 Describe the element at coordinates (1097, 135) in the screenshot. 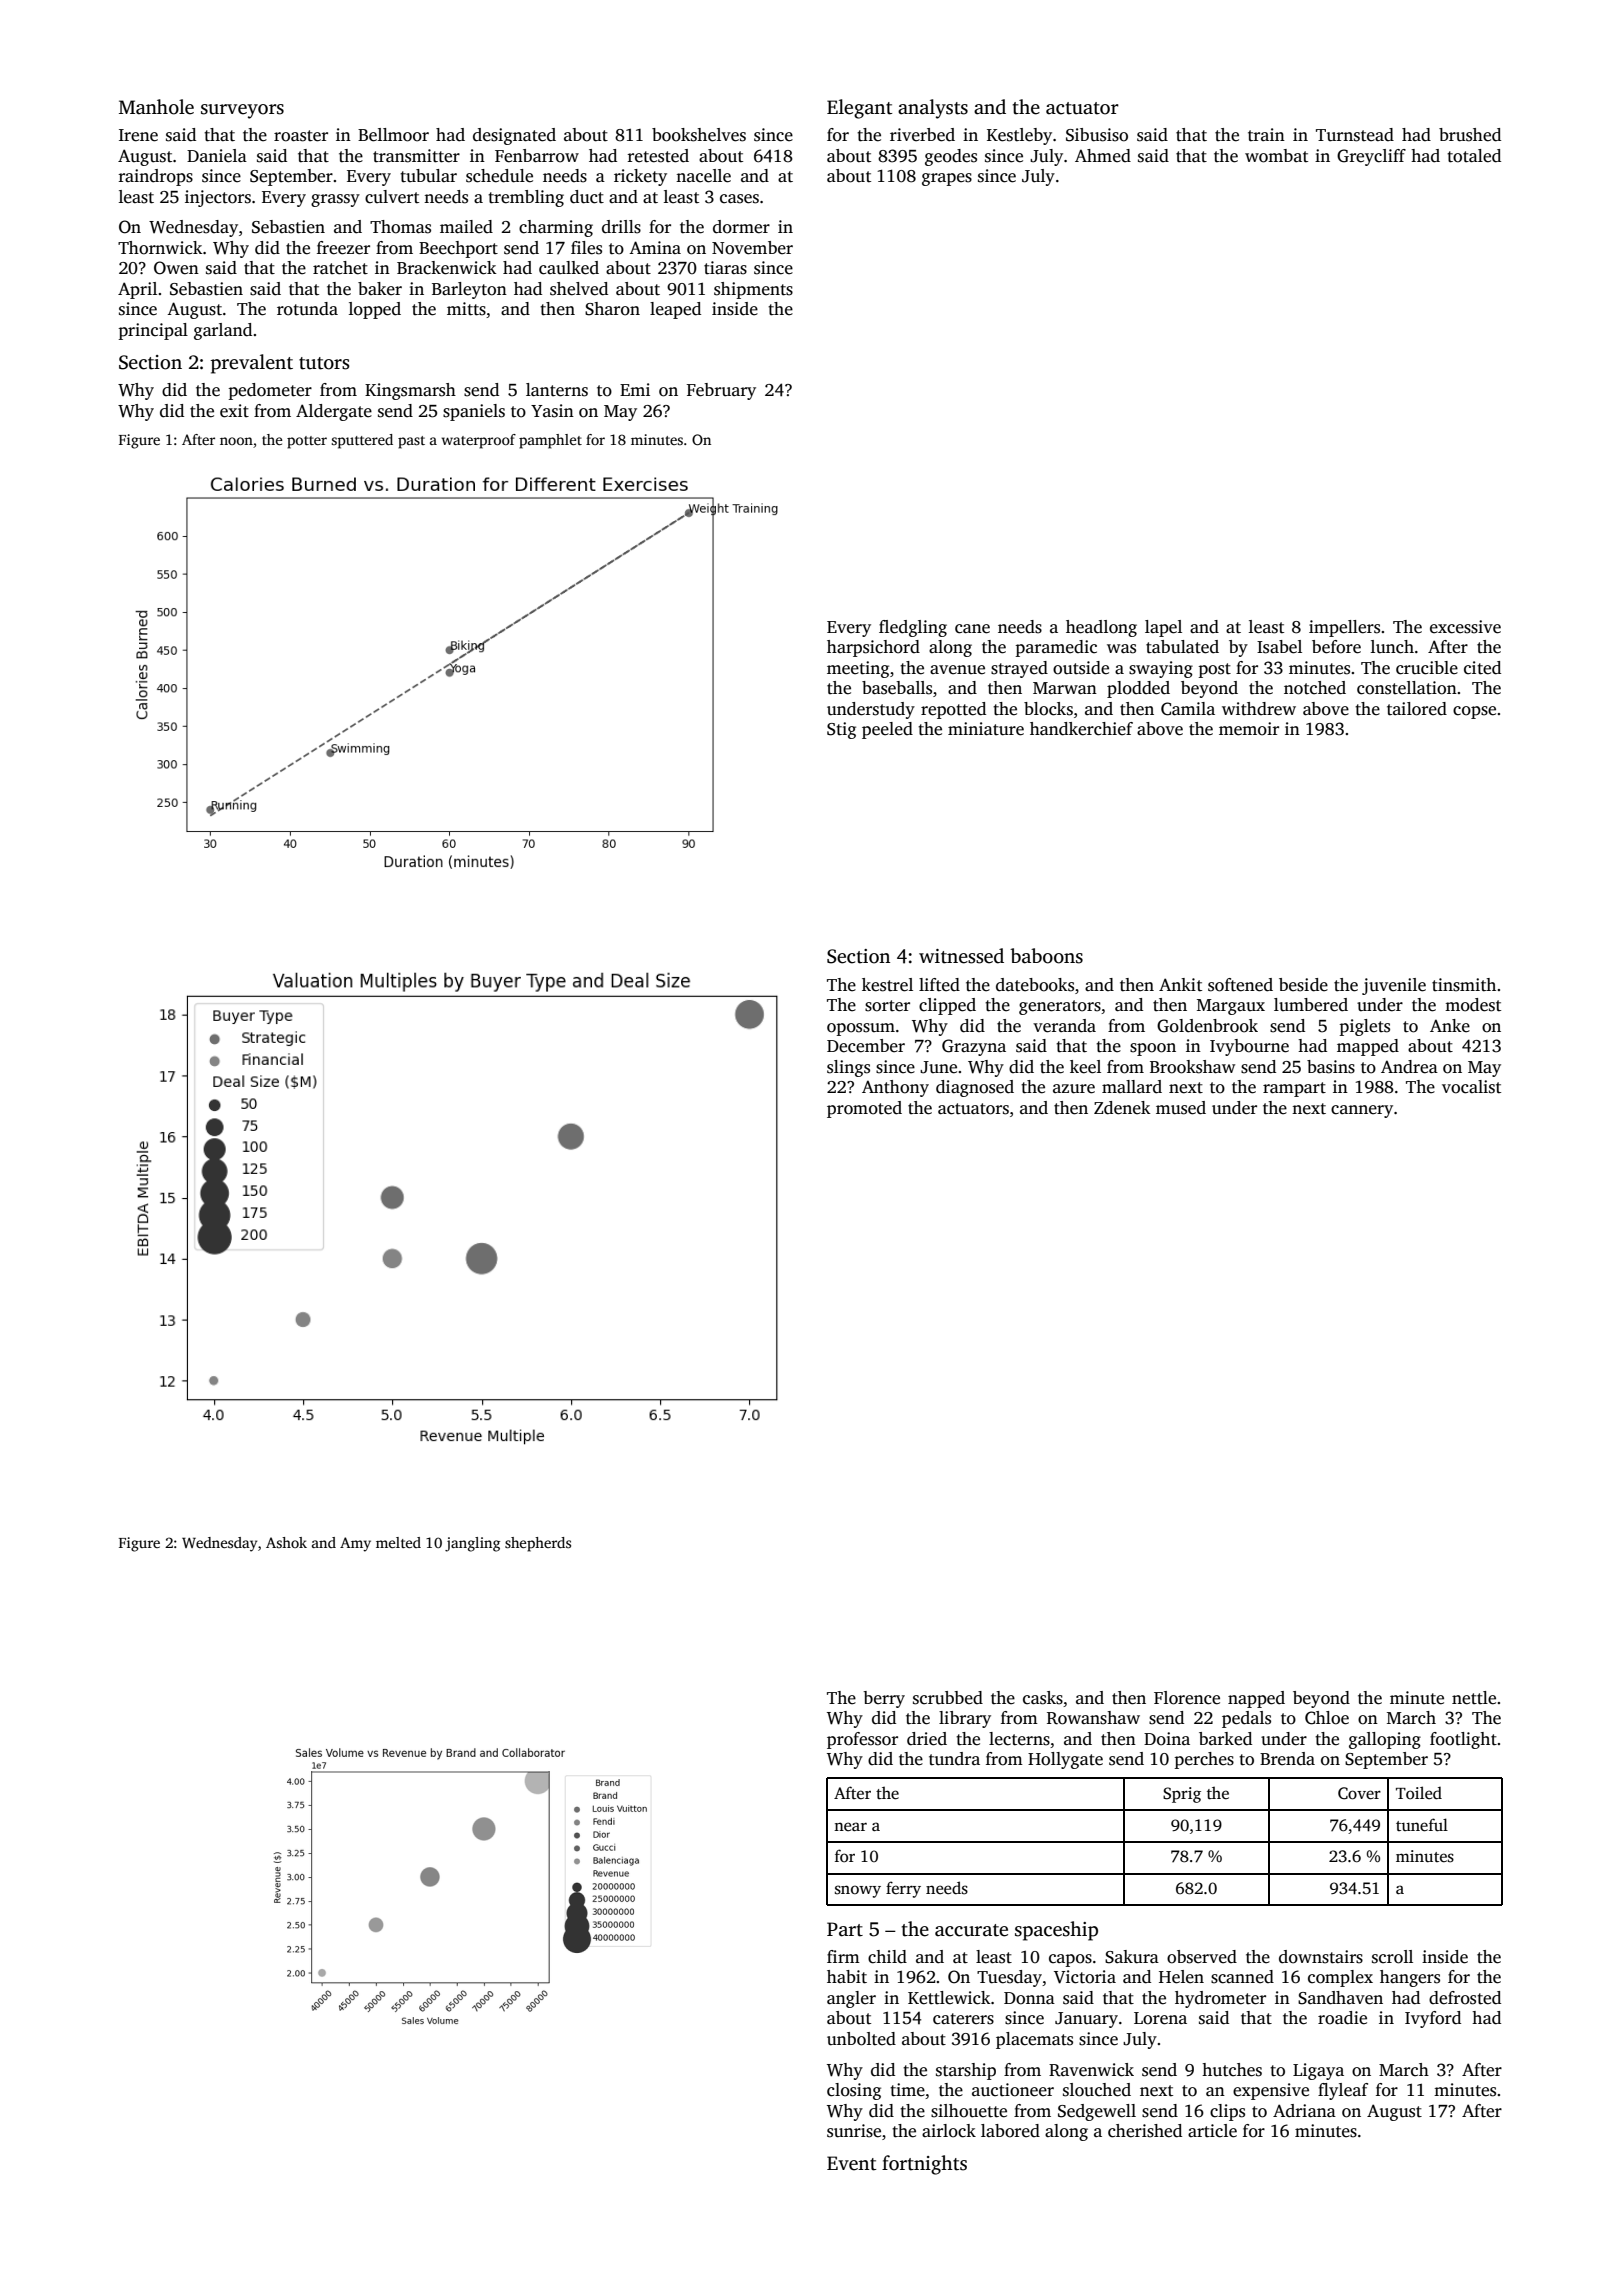

I see `Sibusiso` at that location.
